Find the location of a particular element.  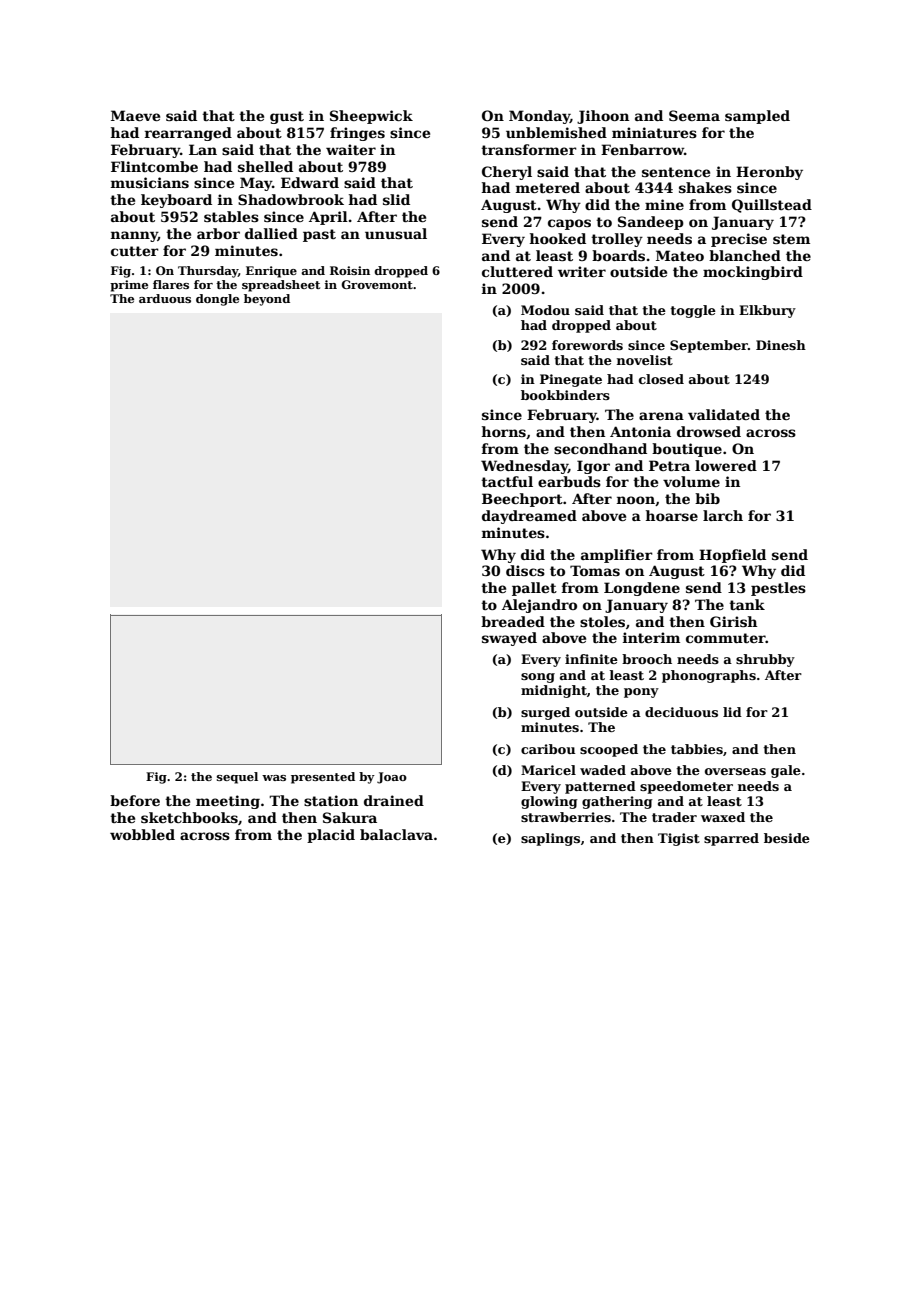

before is located at coordinates (135, 800).
